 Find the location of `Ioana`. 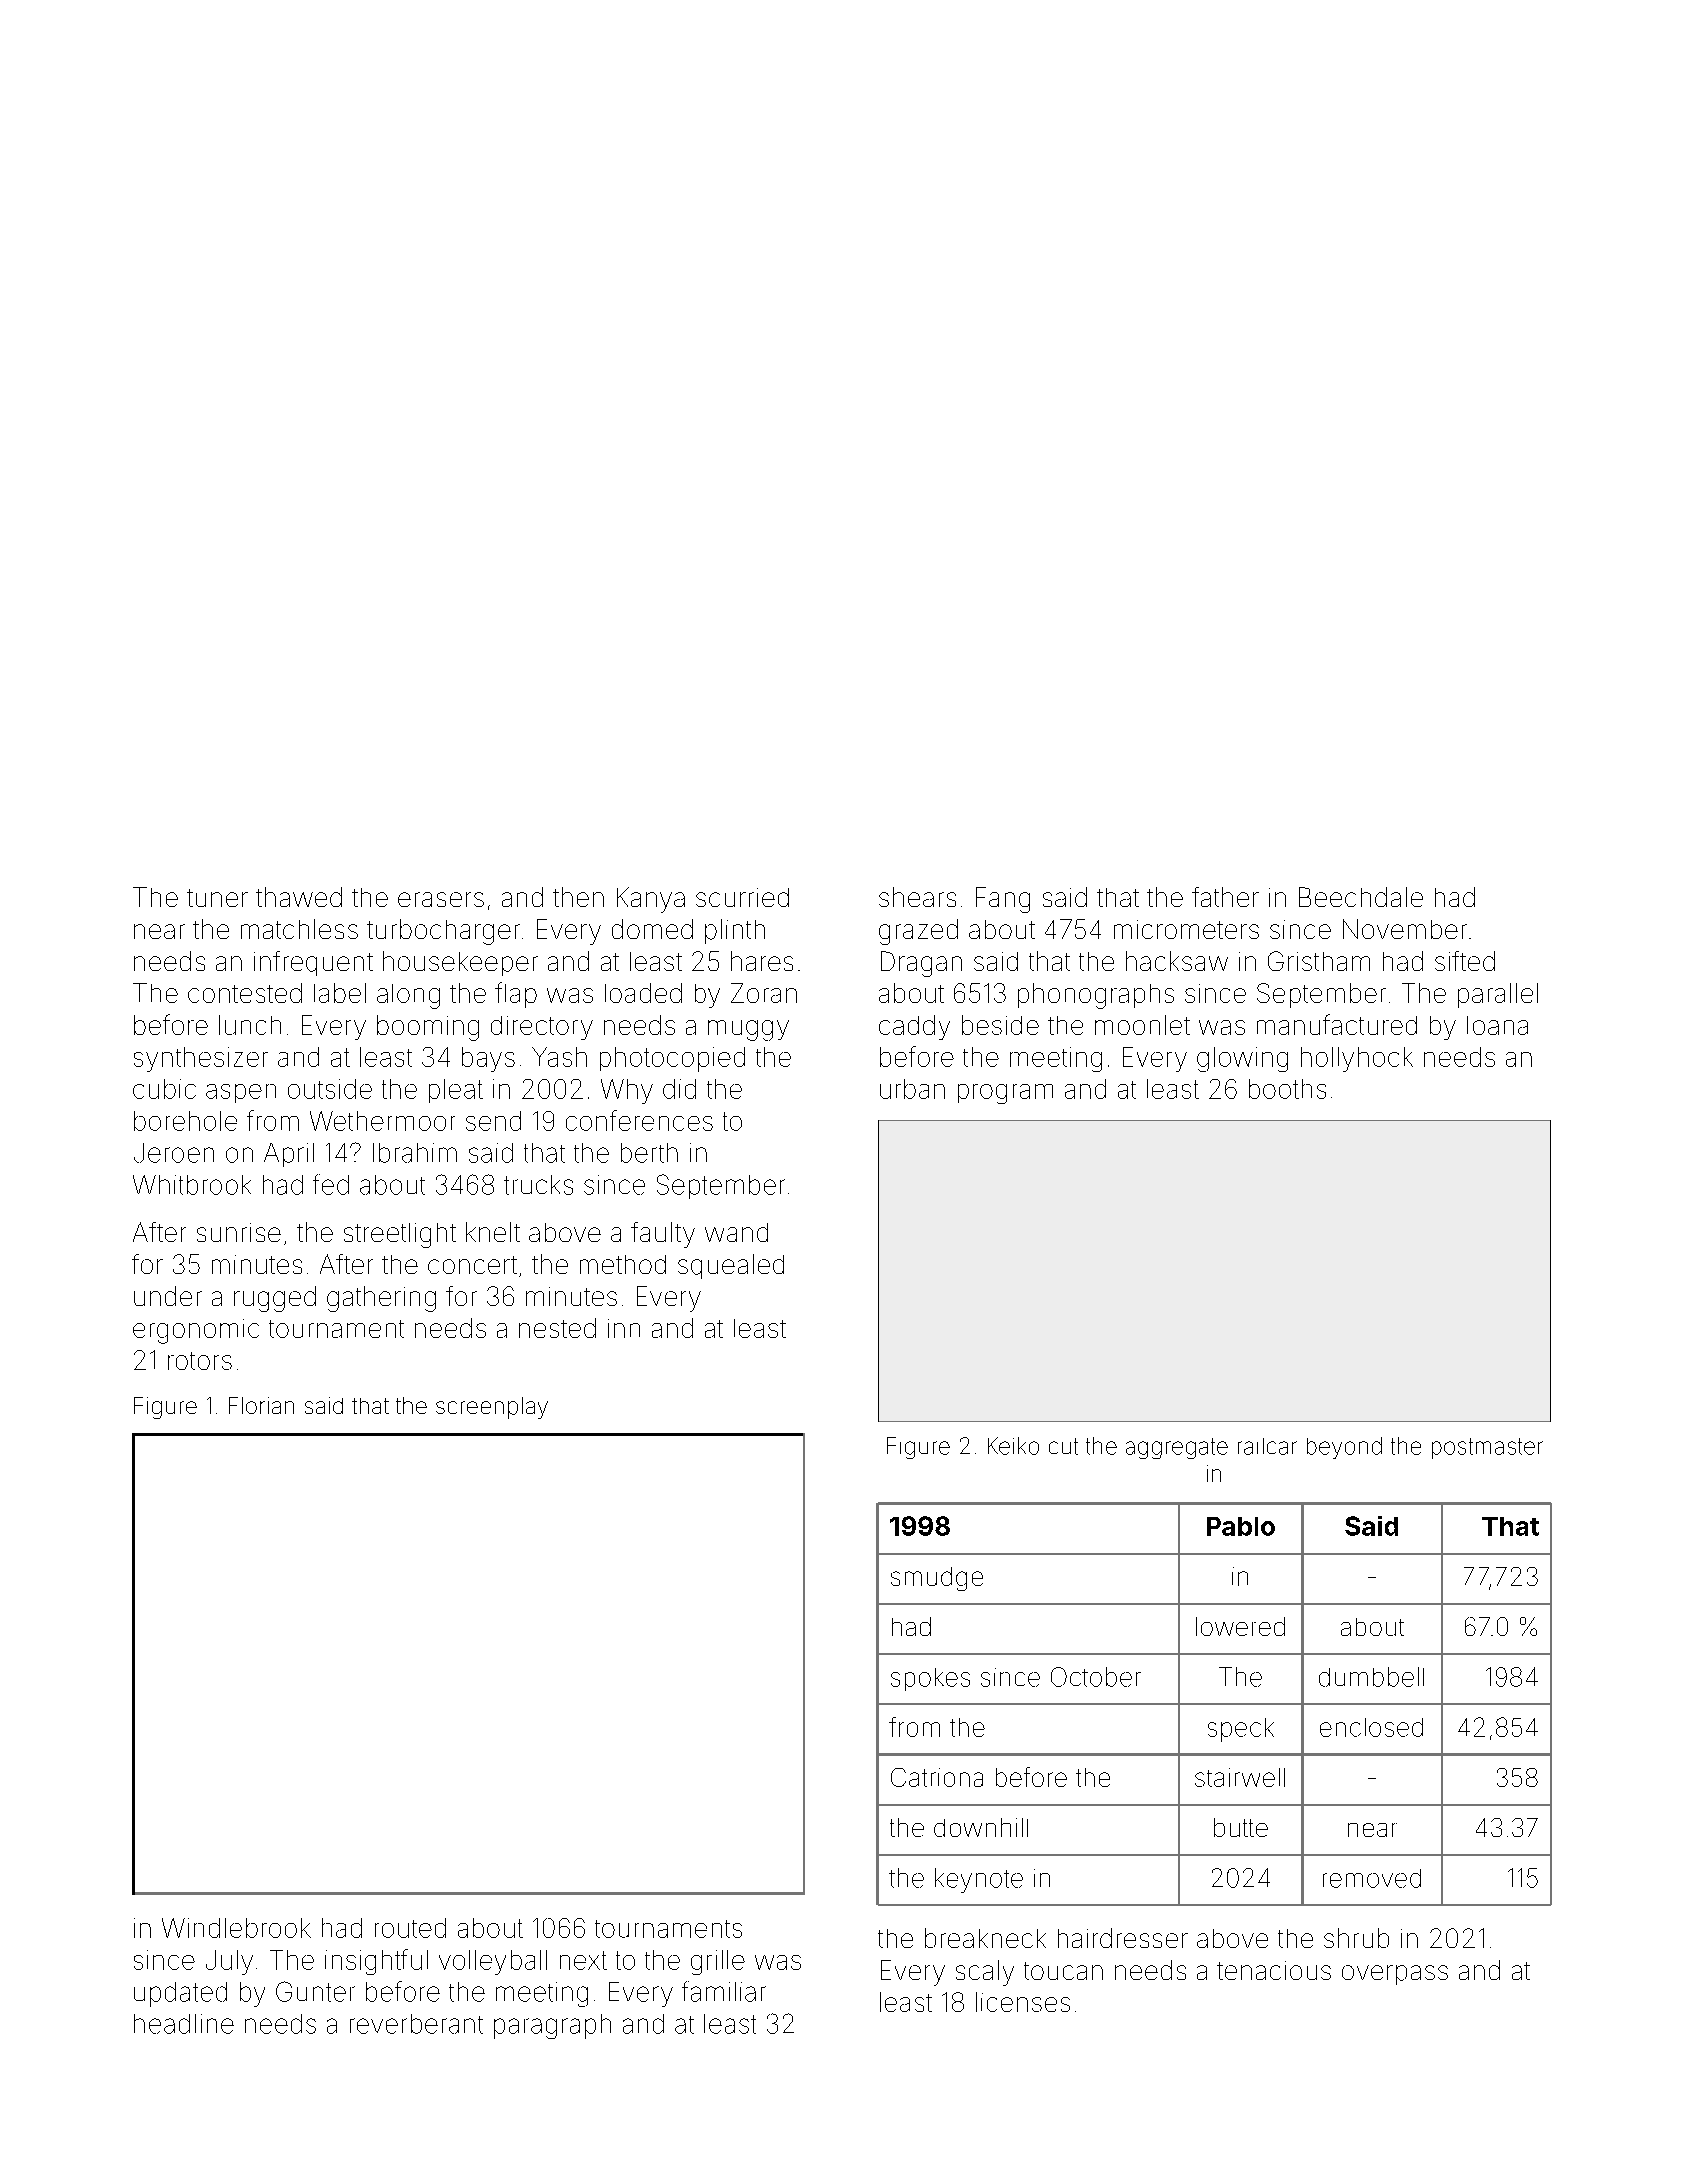

Ioana is located at coordinates (1497, 1025).
